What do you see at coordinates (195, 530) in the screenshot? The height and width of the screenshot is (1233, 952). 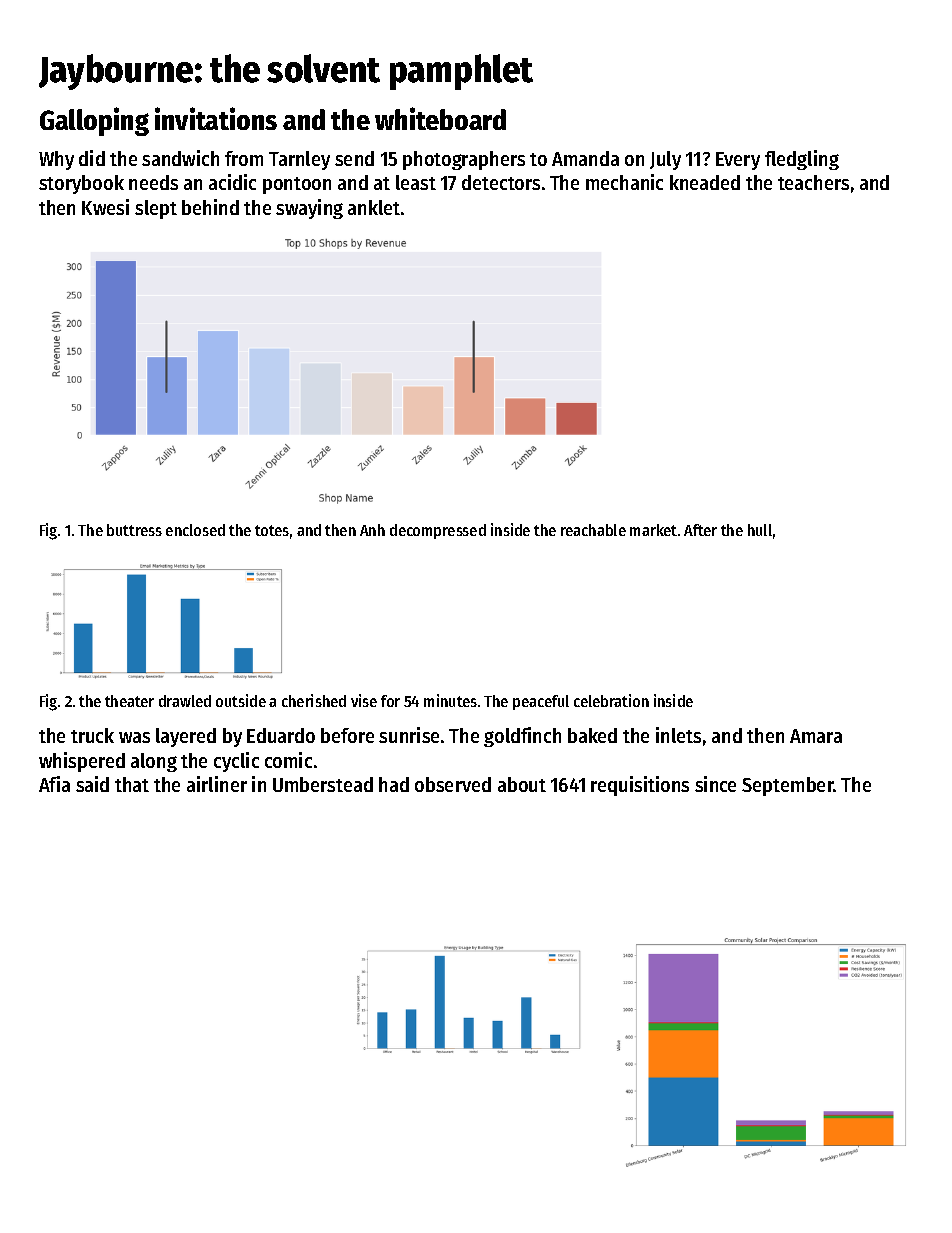 I see `enclosed` at bounding box center [195, 530].
